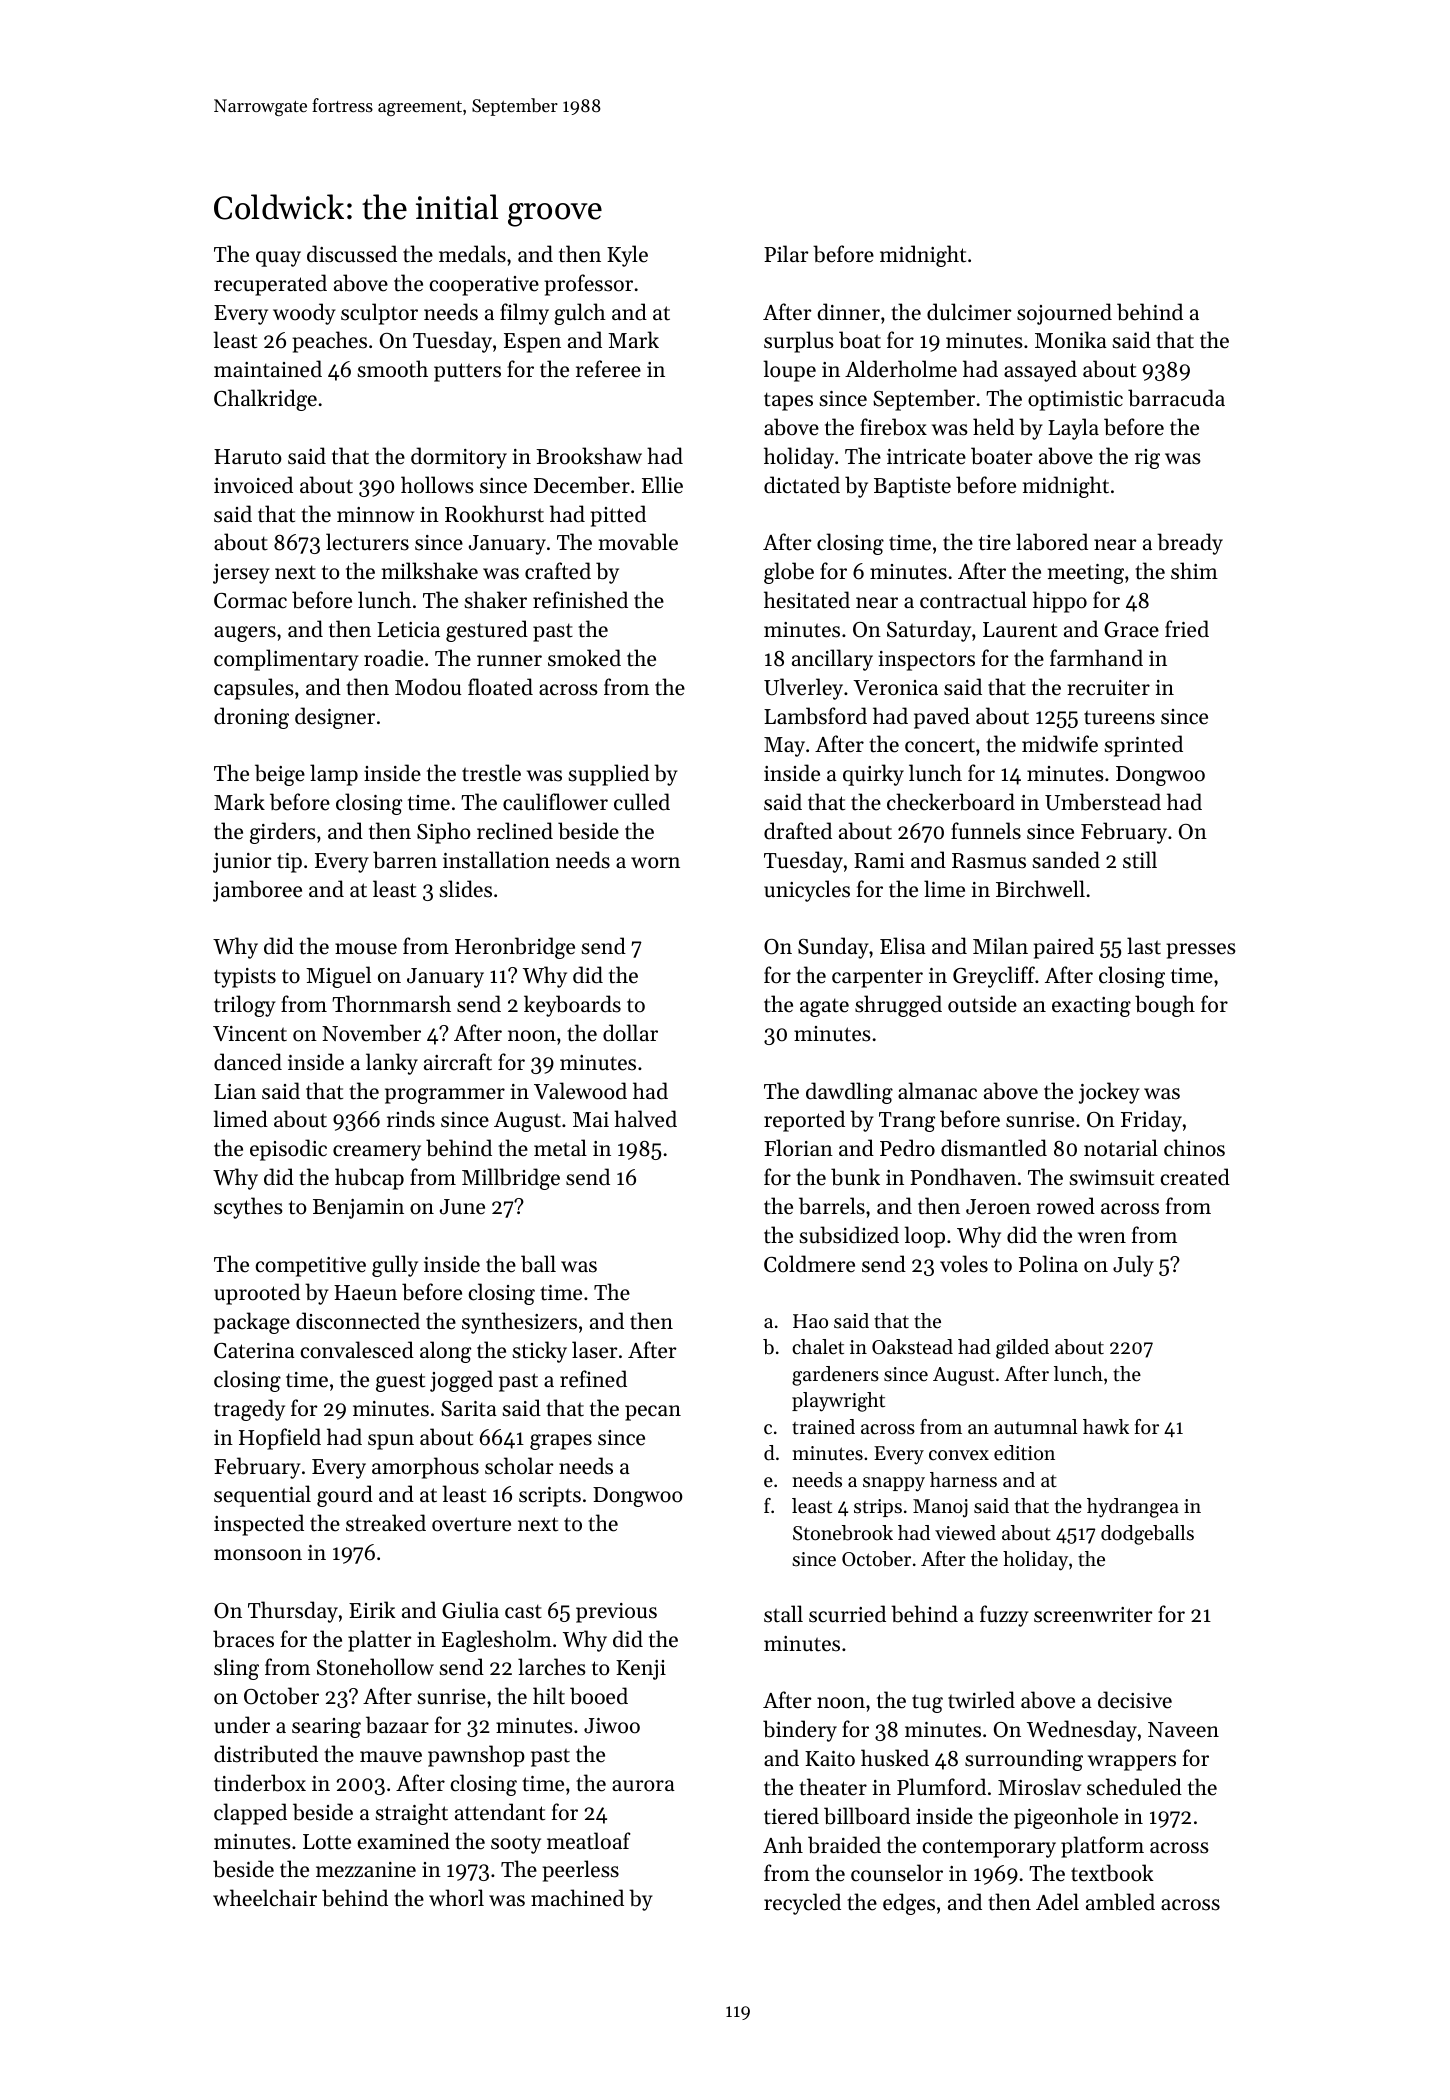 The width and height of the document is (1450, 2100). I want to click on machined, so click(577, 1898).
